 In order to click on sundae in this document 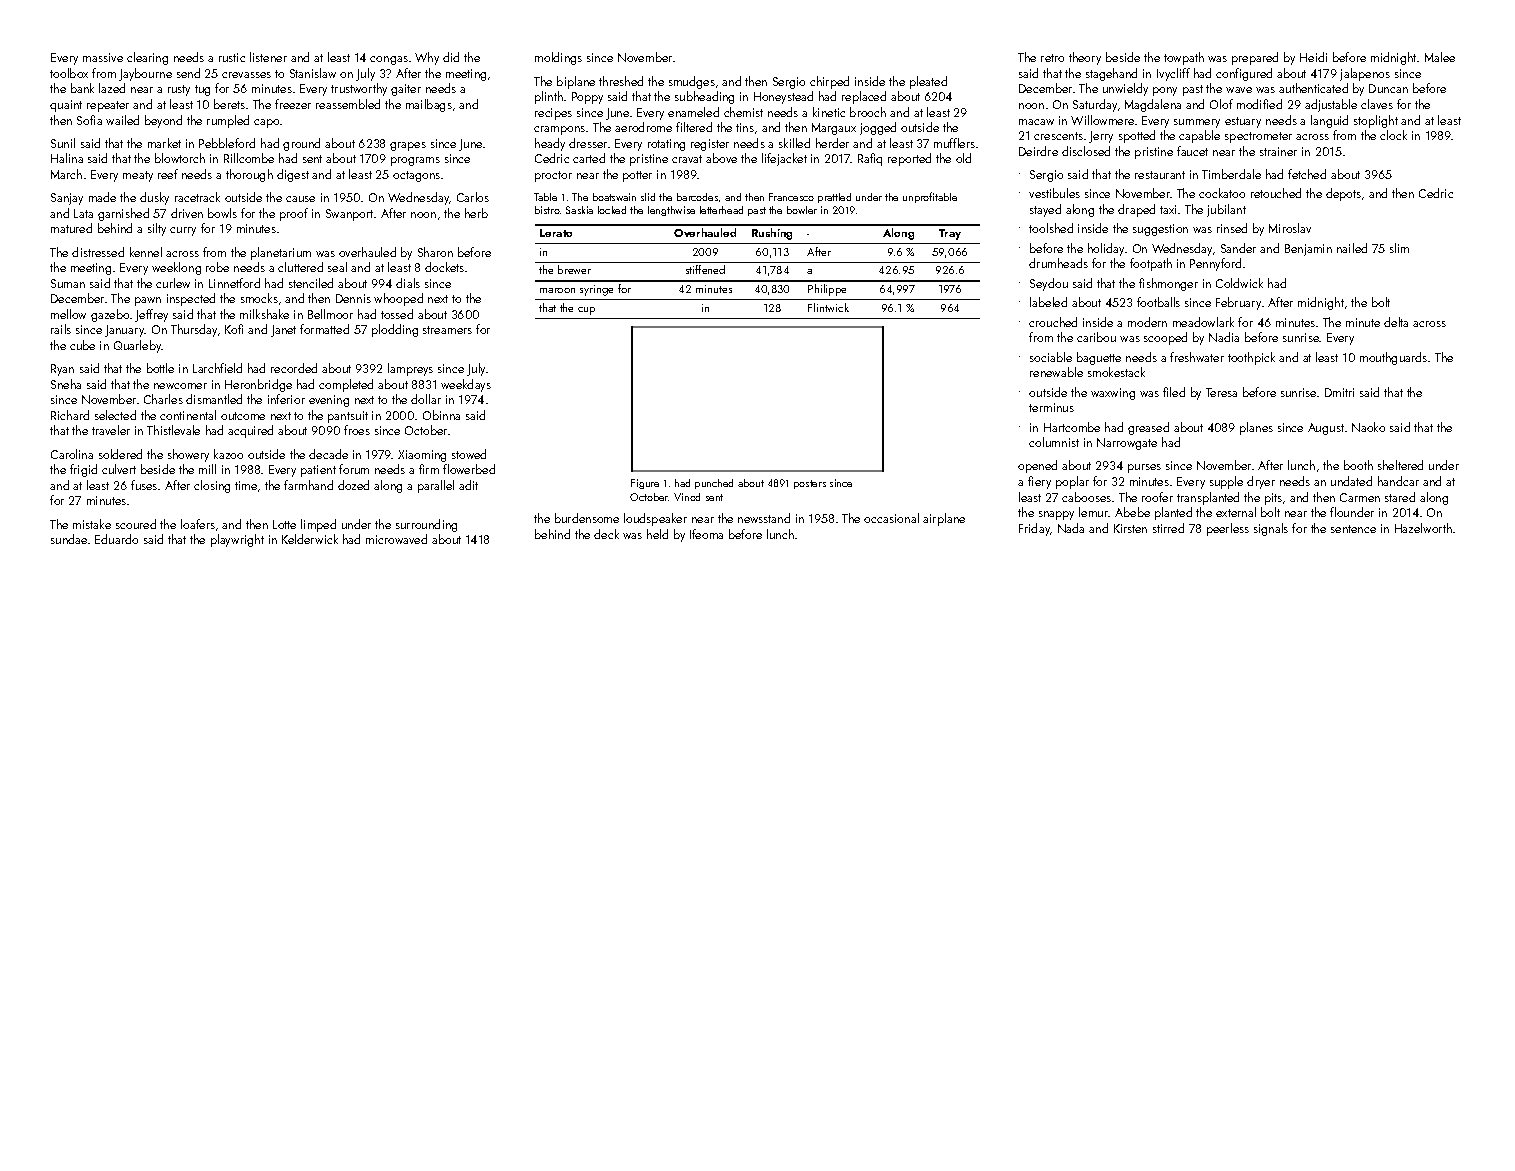, I will do `click(69, 539)`.
